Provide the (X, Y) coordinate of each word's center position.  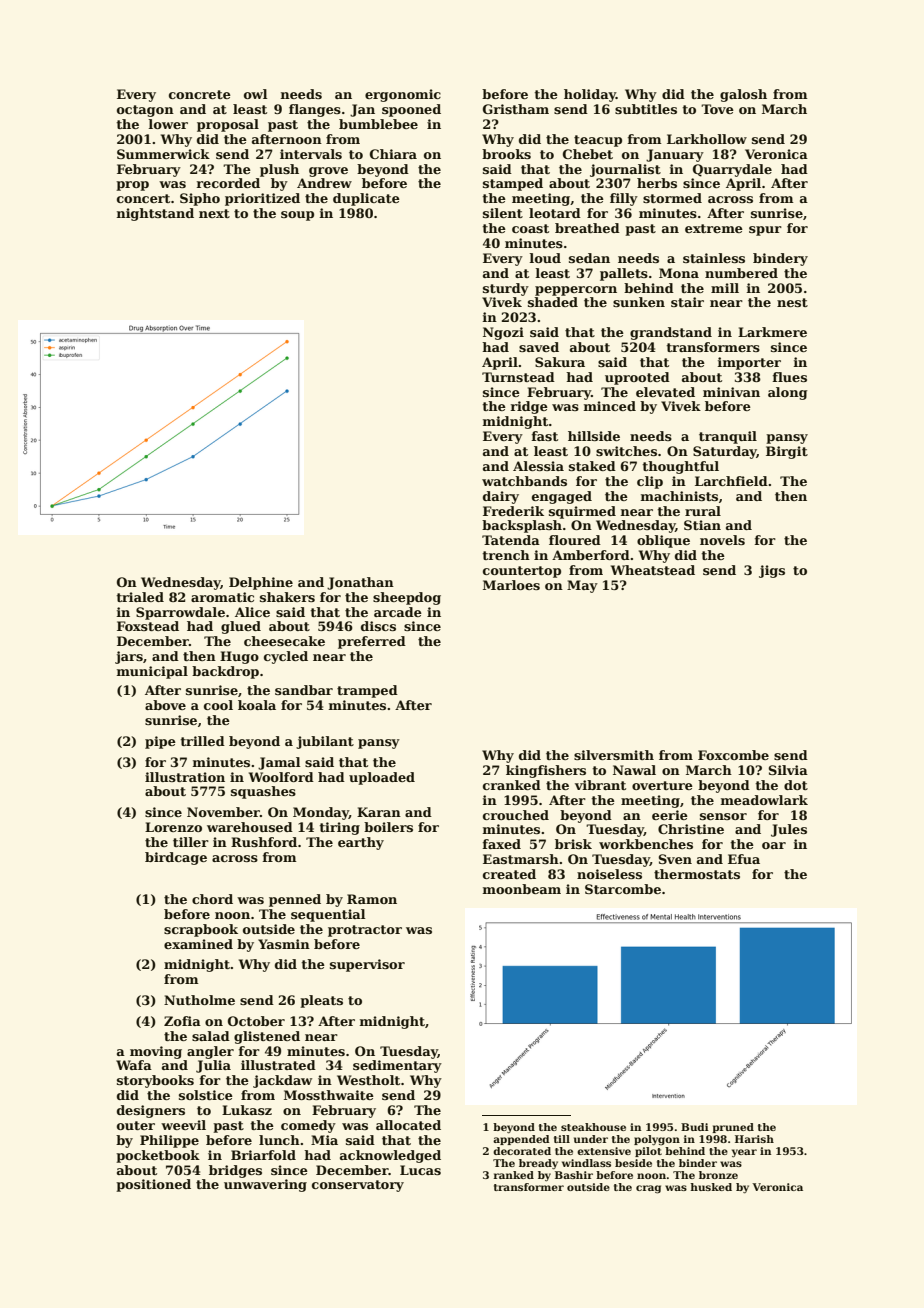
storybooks (155, 1081)
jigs (772, 571)
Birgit (787, 452)
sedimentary (397, 1066)
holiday (590, 95)
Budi (695, 1127)
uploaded (382, 778)
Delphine (261, 583)
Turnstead (518, 377)
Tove (717, 109)
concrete (200, 94)
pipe (160, 742)
